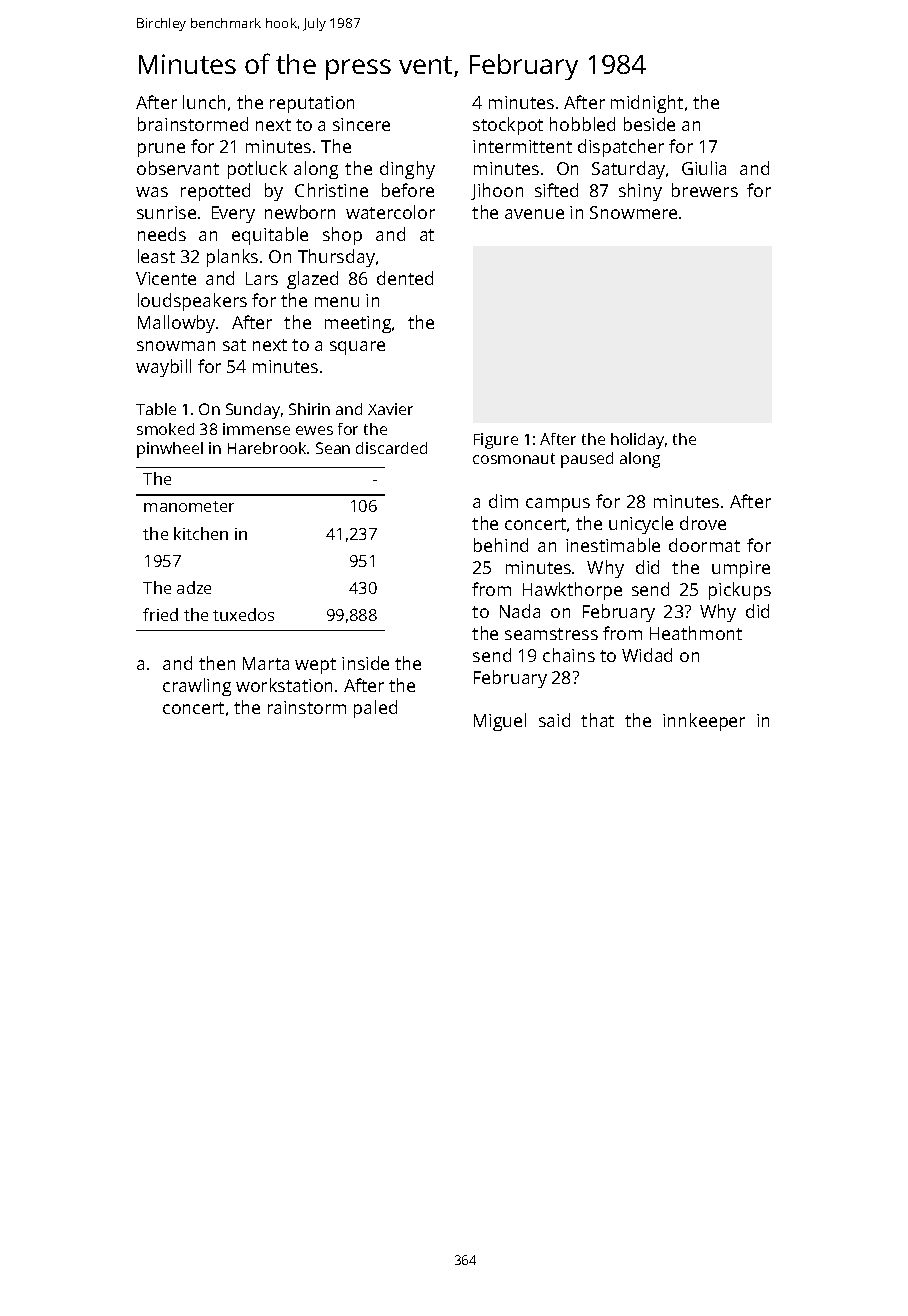 This page has width=908, height=1316. Describe the element at coordinates (705, 190) in the page. I see `brewers` at that location.
